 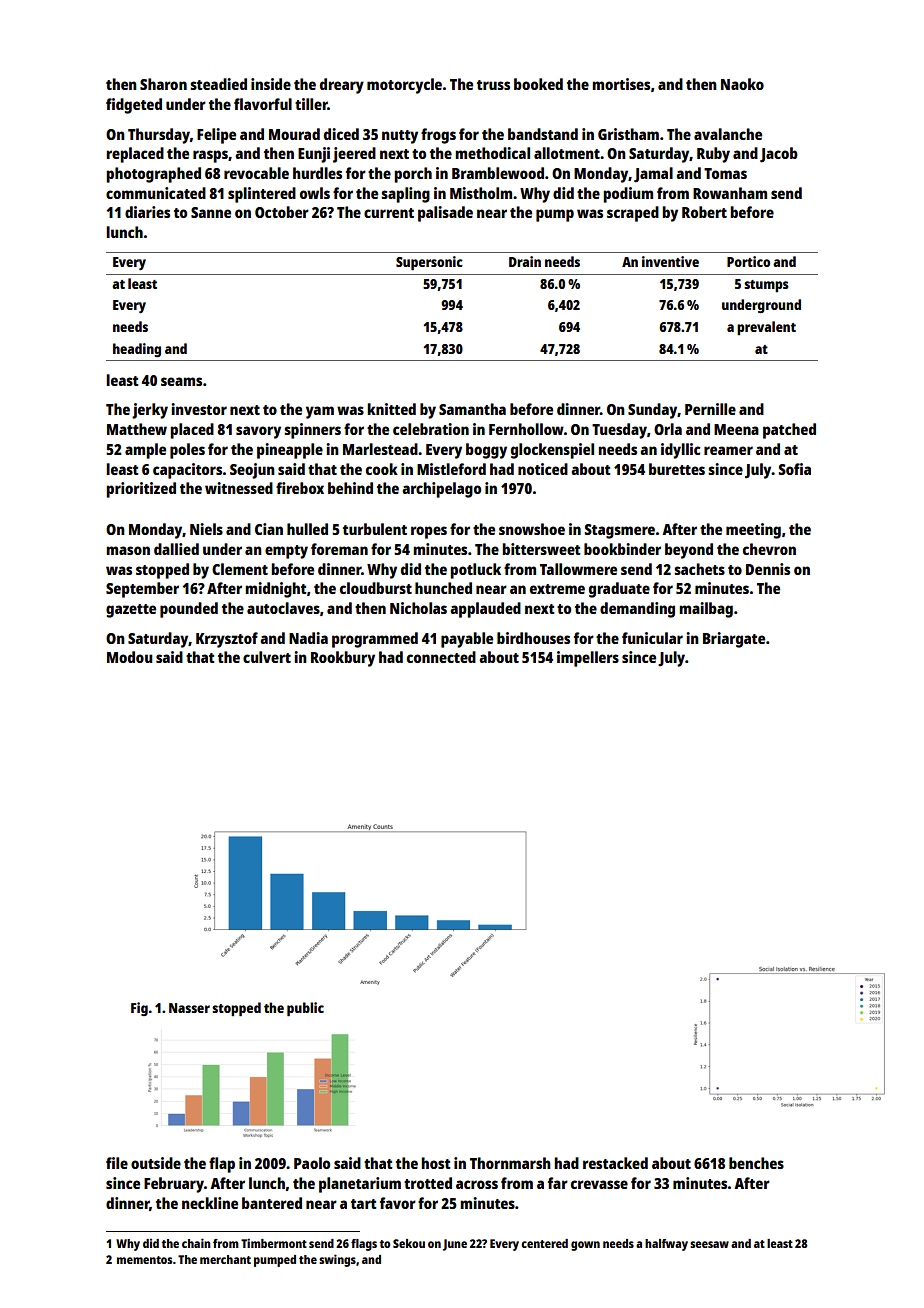 What do you see at coordinates (222, 1165) in the screenshot?
I see `flap` at bounding box center [222, 1165].
